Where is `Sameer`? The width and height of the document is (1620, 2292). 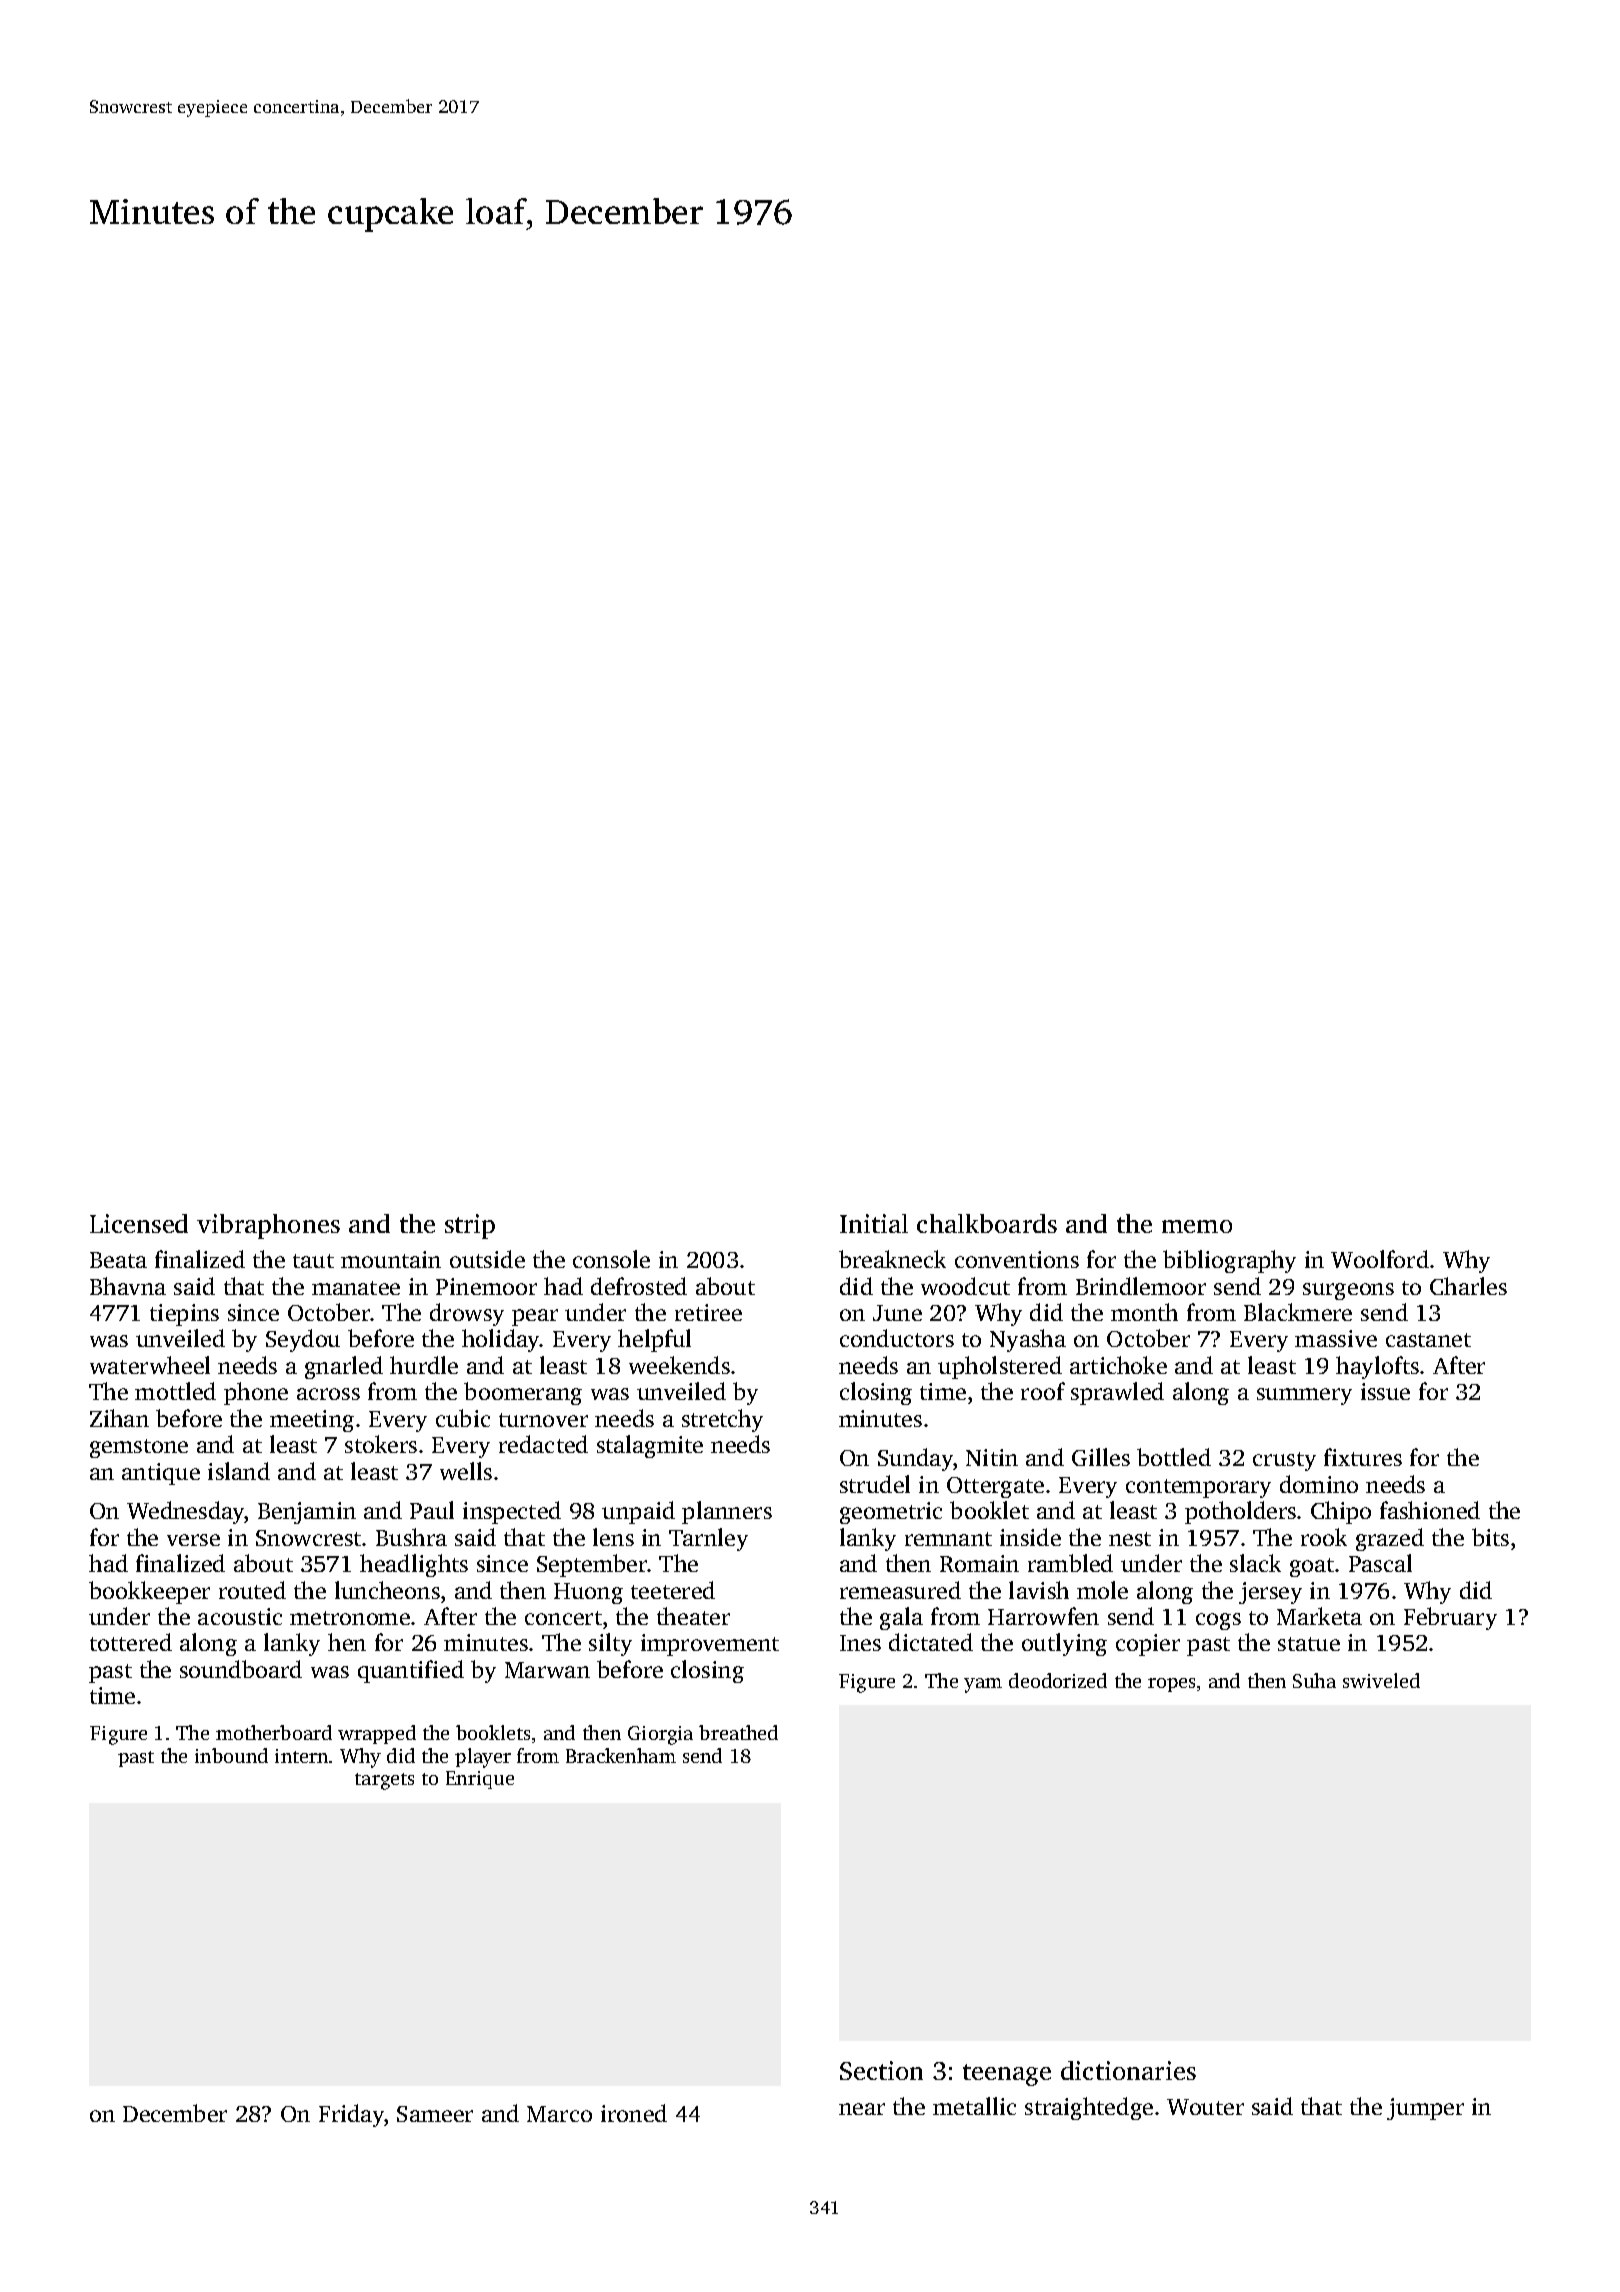
Sameer is located at coordinates (435, 2114).
